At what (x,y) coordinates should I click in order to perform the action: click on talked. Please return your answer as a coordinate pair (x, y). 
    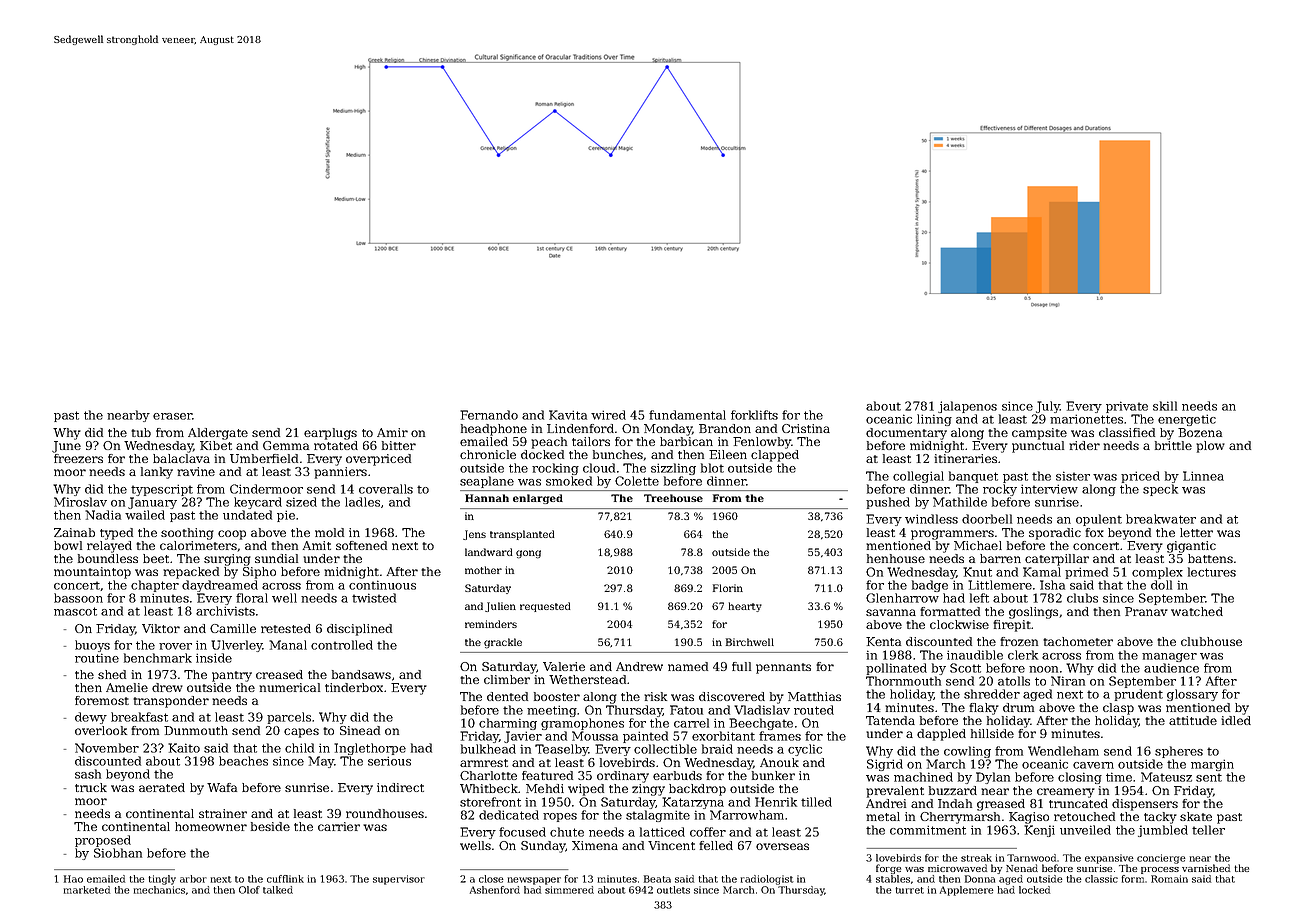
    Looking at the image, I should click on (278, 890).
